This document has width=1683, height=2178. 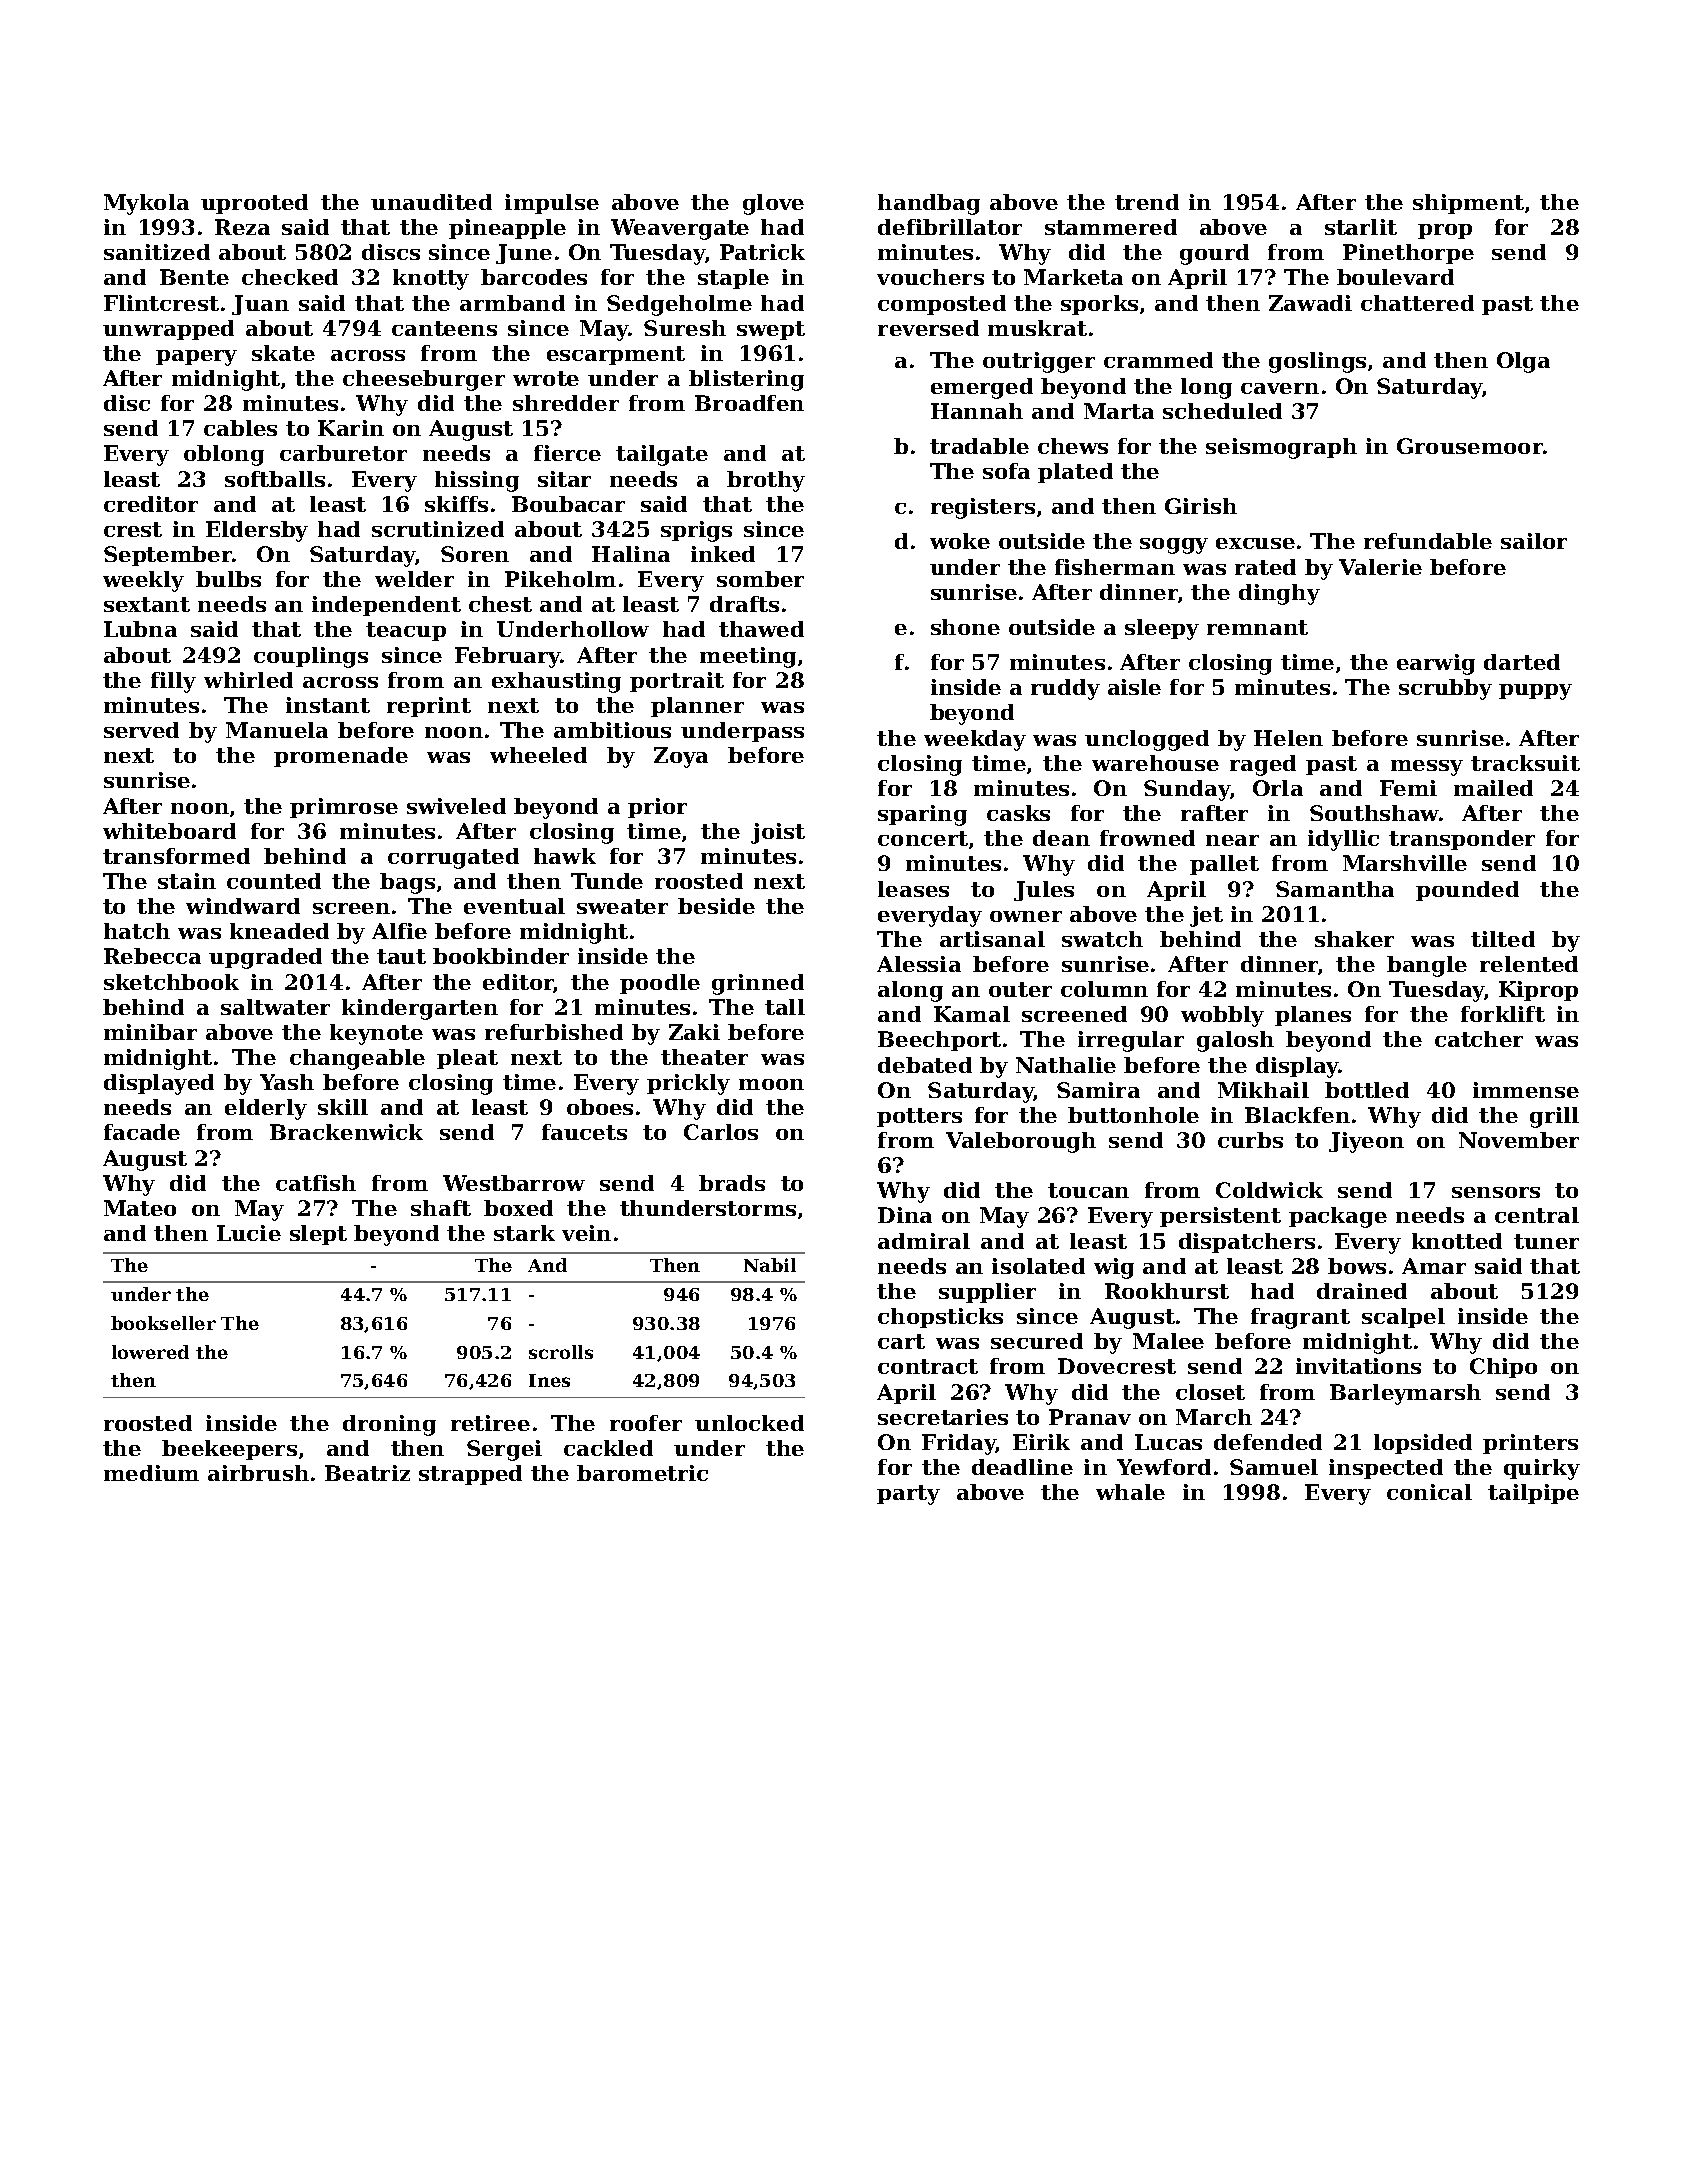 I want to click on served, so click(x=141, y=730).
